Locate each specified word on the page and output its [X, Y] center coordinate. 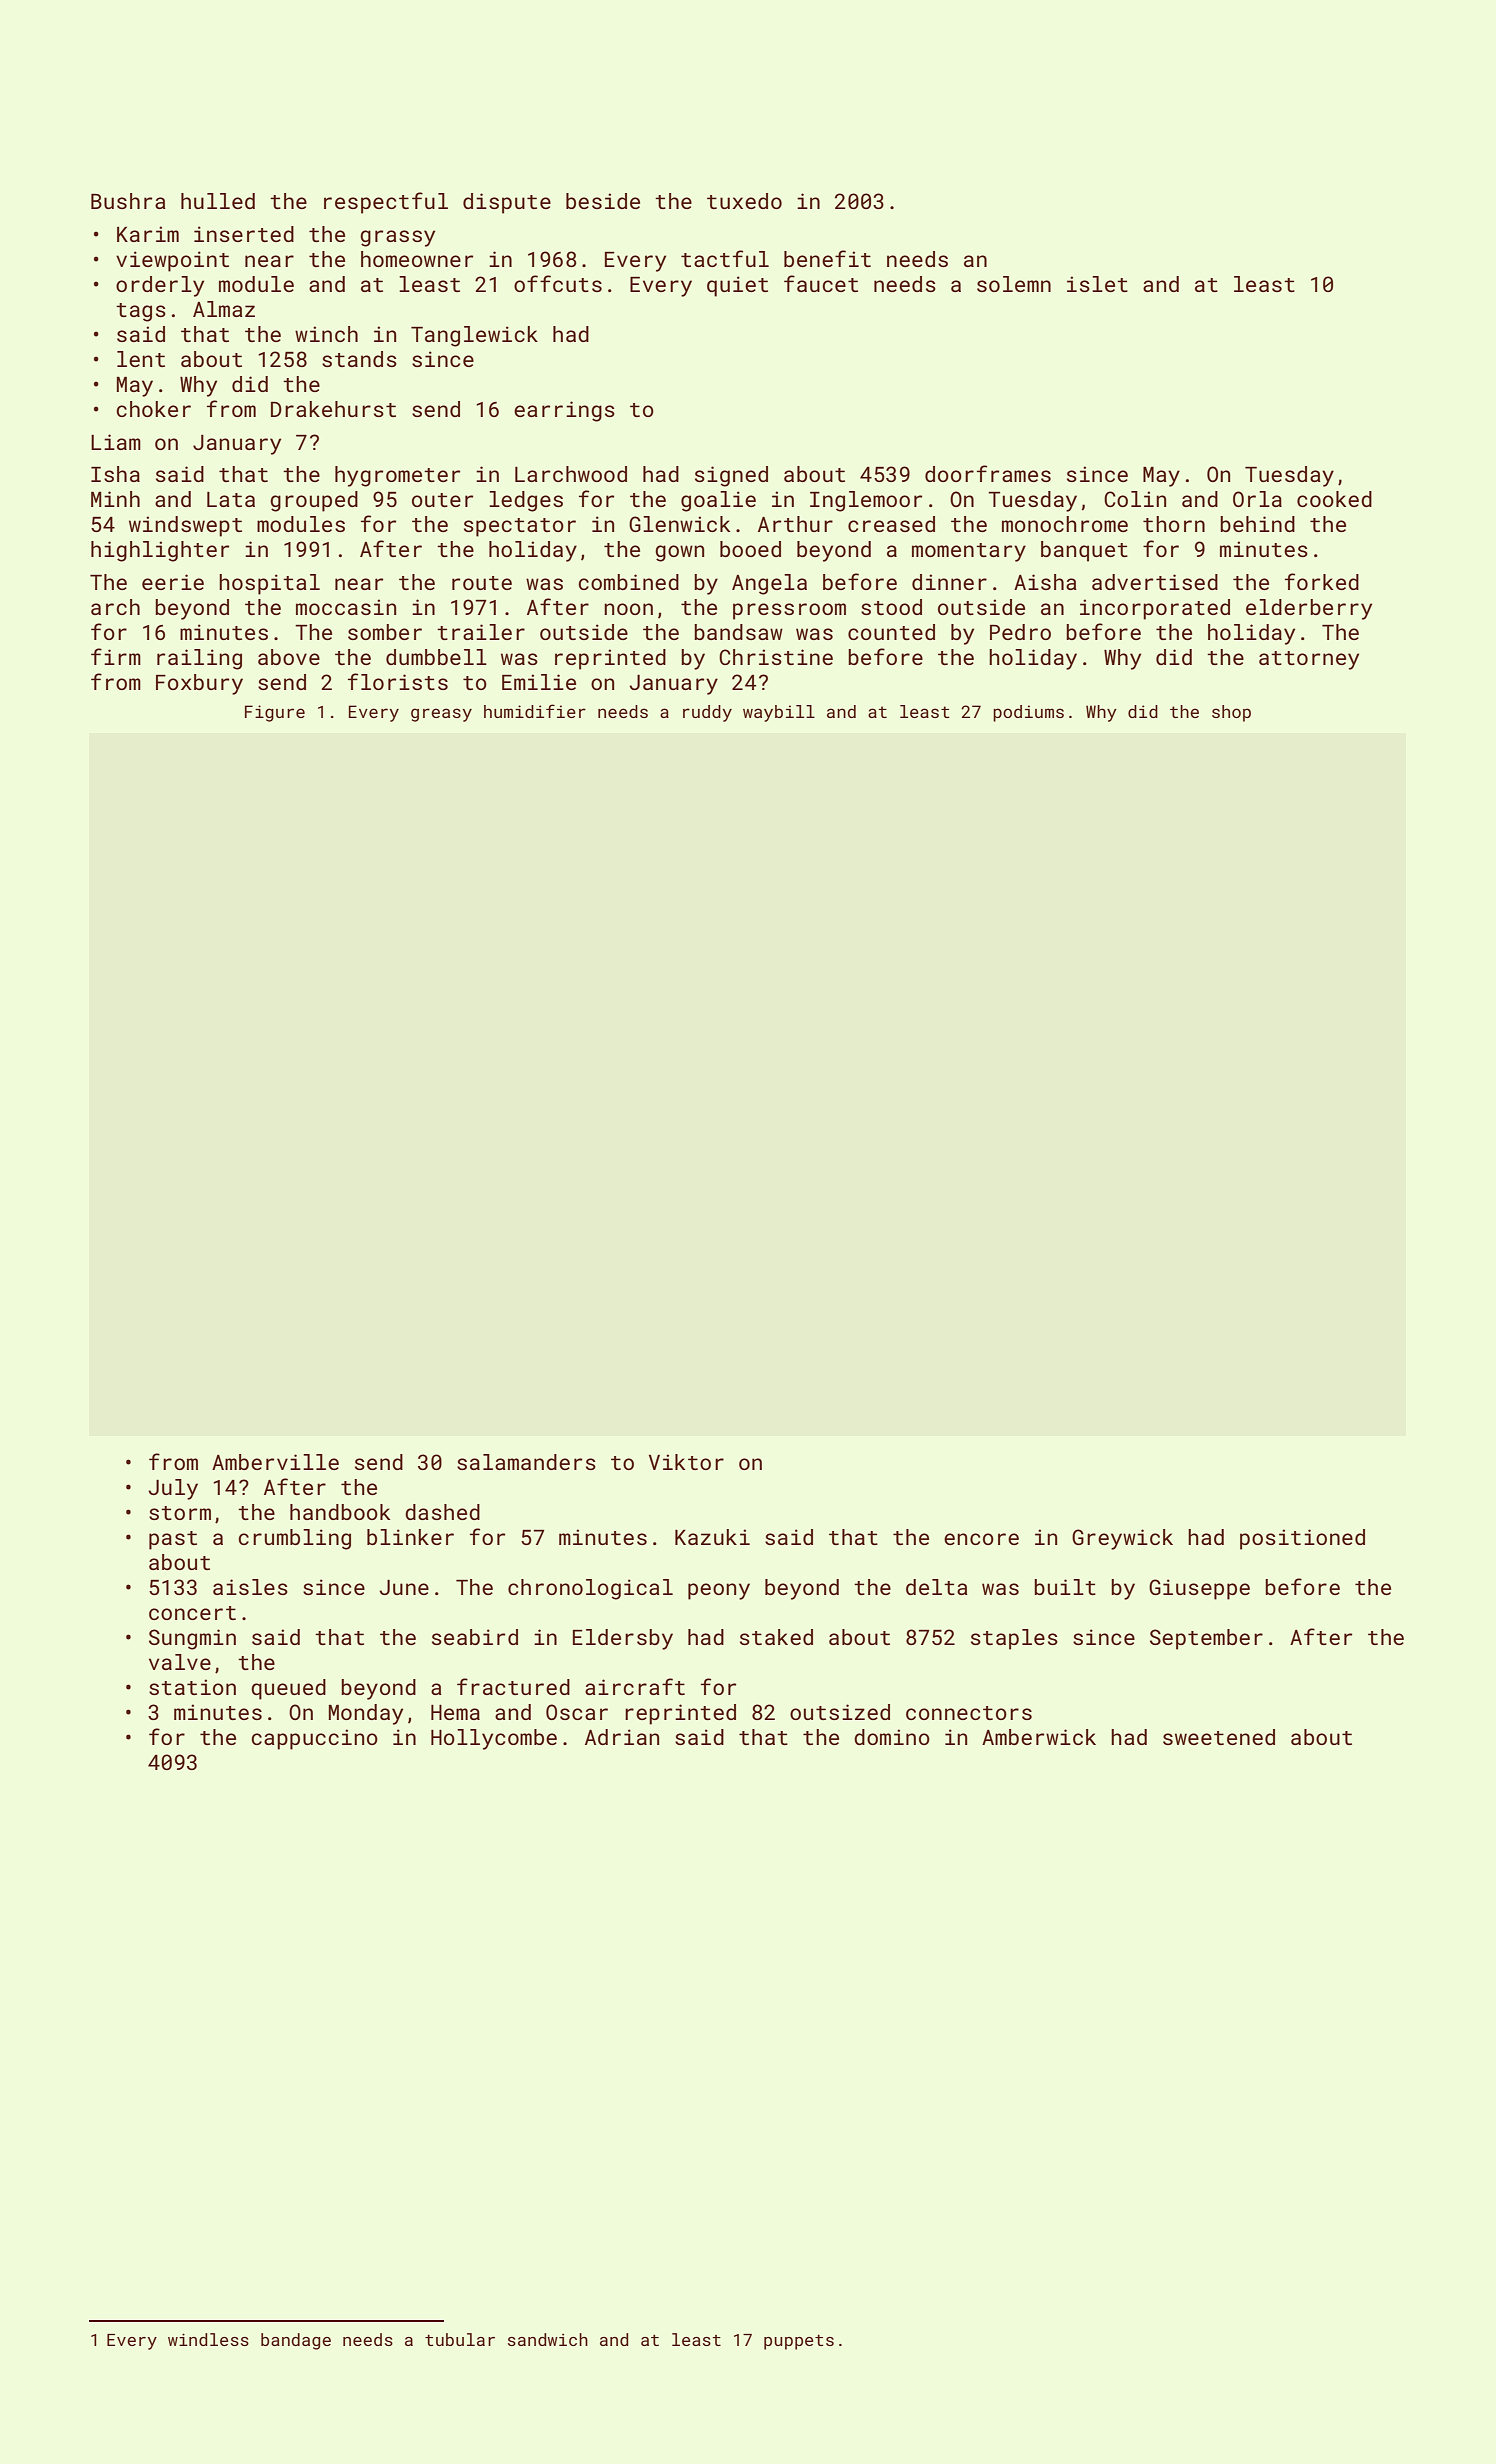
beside [603, 201]
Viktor [686, 1462]
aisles [250, 1587]
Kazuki [712, 1537]
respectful [386, 203]
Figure [275, 713]
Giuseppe [1199, 1589]
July [173, 1489]
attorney [1309, 660]
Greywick [1122, 1539]
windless [208, 2339]
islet [1097, 284]
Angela [769, 584]
